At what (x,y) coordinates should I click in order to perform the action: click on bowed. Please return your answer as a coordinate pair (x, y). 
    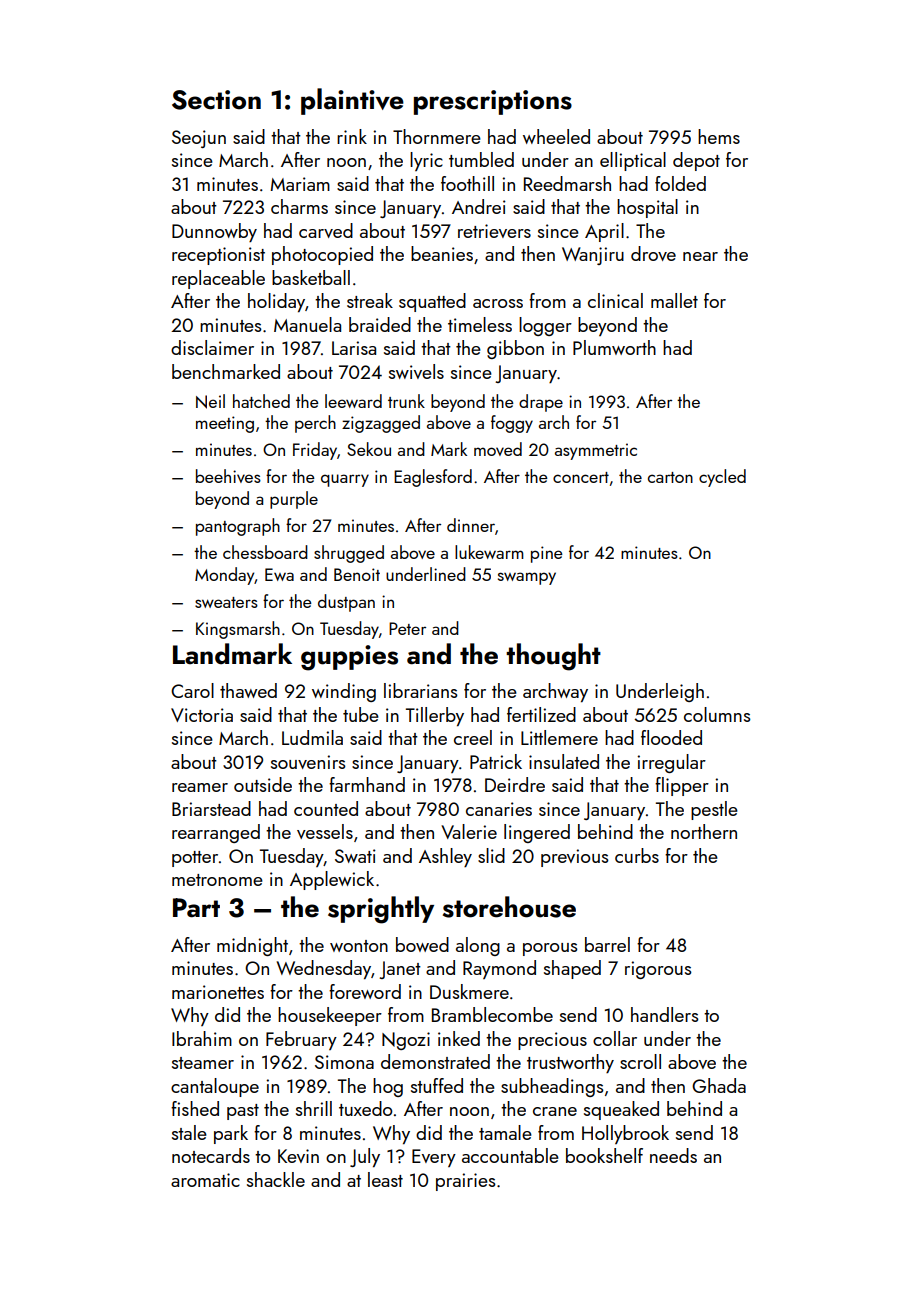
    Looking at the image, I should click on (422, 944).
